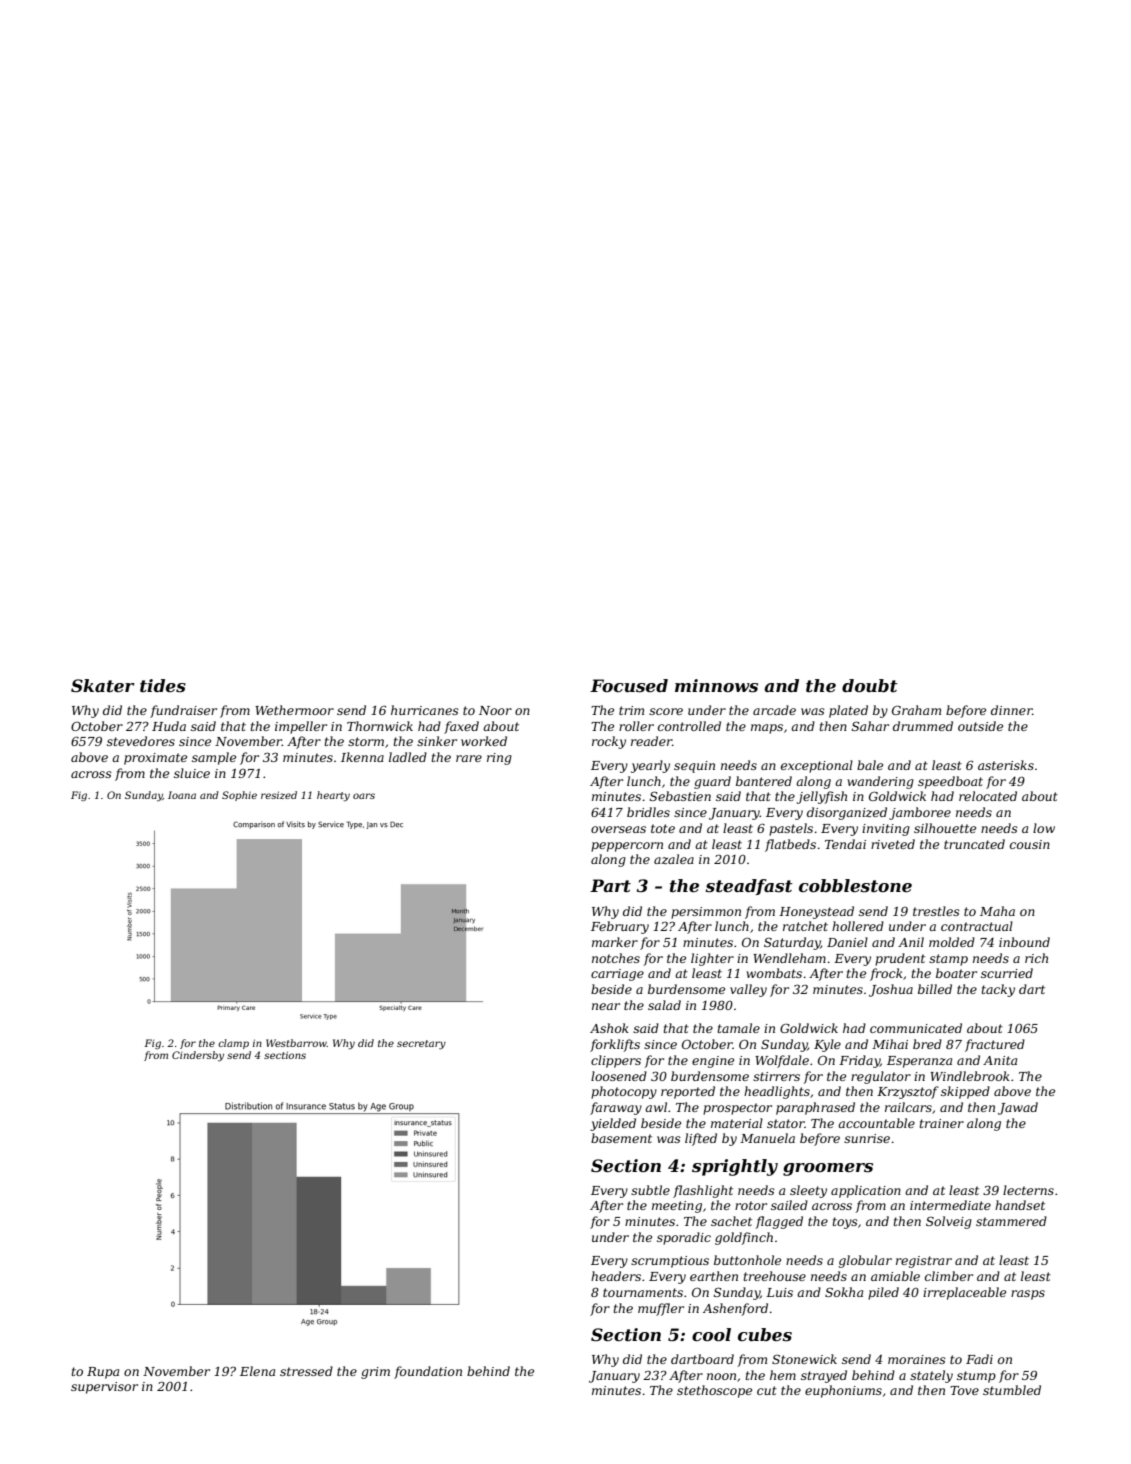 This screenshot has height=1464, width=1131. I want to click on carriage, so click(617, 975).
